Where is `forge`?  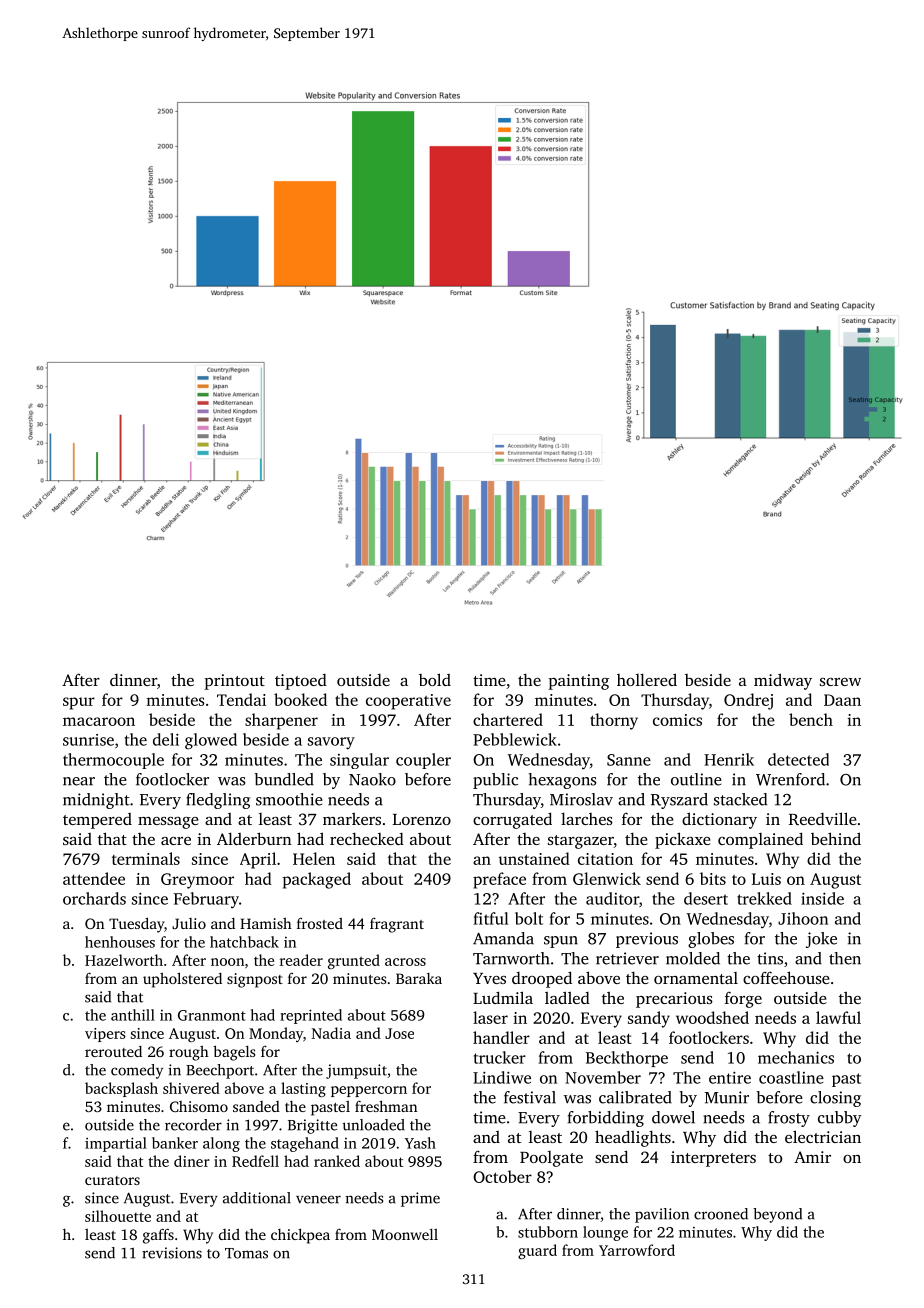
forge is located at coordinates (743, 999).
